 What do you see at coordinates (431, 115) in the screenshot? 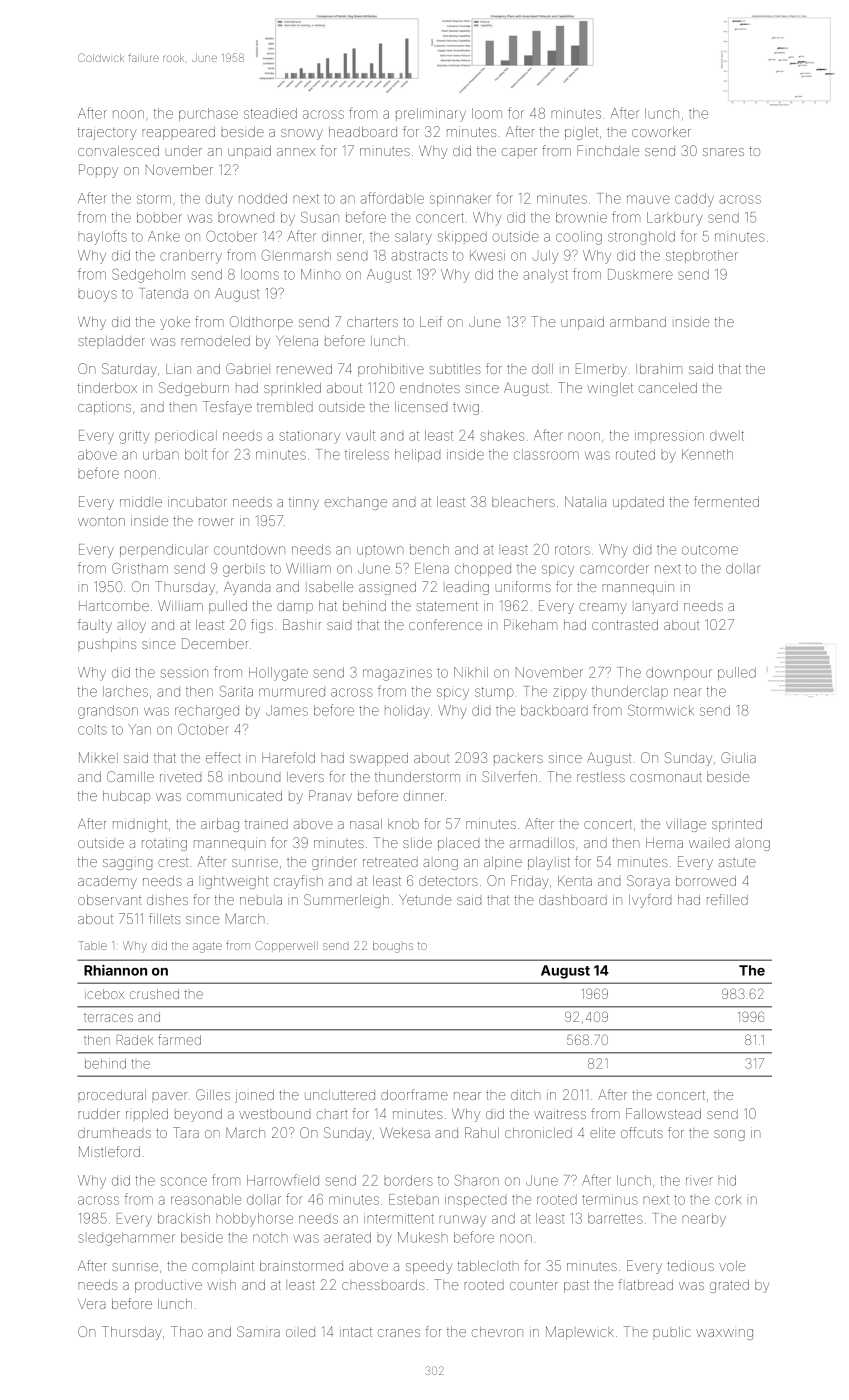
I see `preliminary` at bounding box center [431, 115].
